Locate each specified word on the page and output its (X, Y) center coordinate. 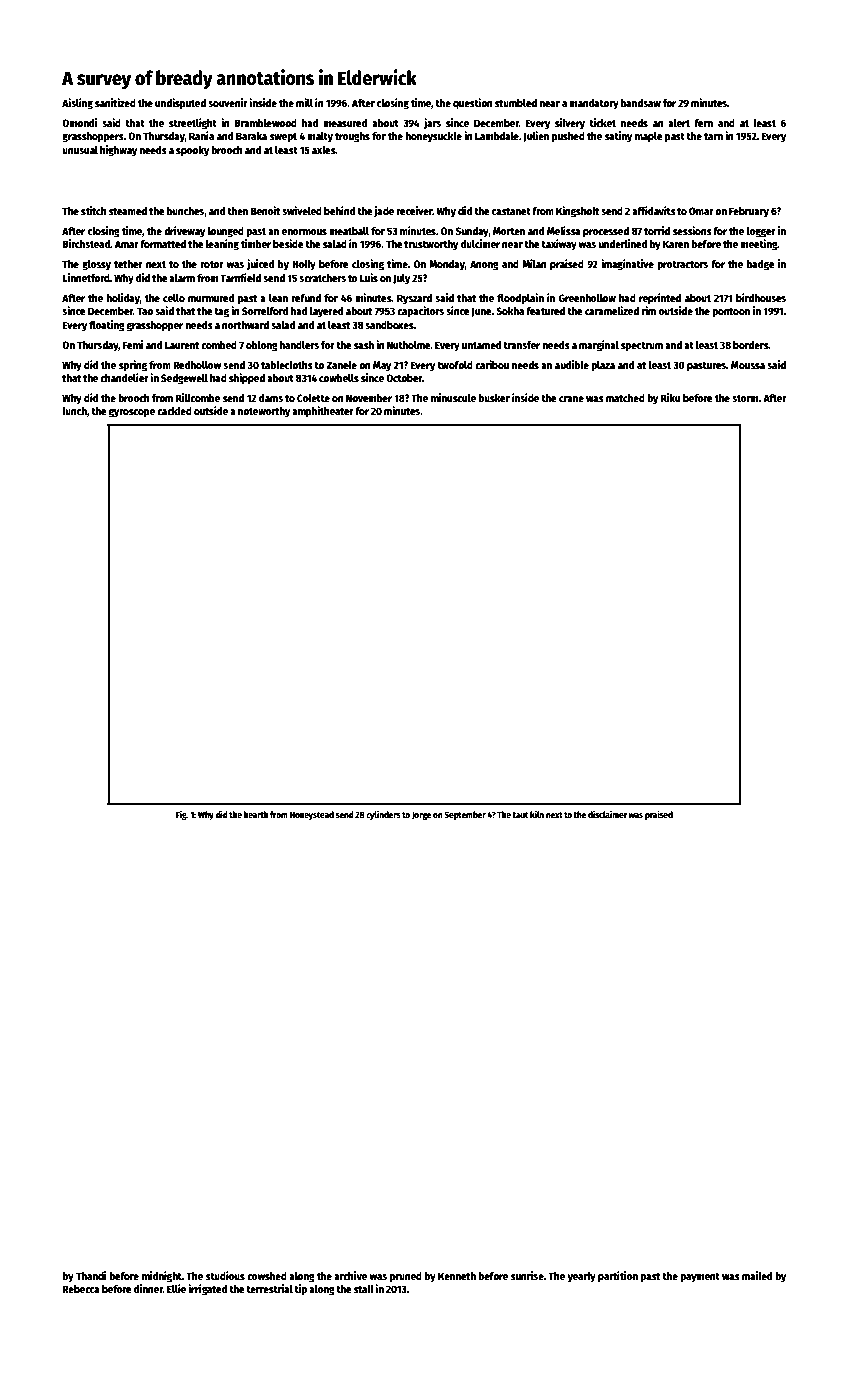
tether (128, 264)
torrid (657, 230)
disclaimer (607, 814)
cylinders (383, 815)
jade (384, 211)
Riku (670, 397)
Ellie (176, 1288)
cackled (174, 411)
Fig (181, 815)
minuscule (453, 397)
